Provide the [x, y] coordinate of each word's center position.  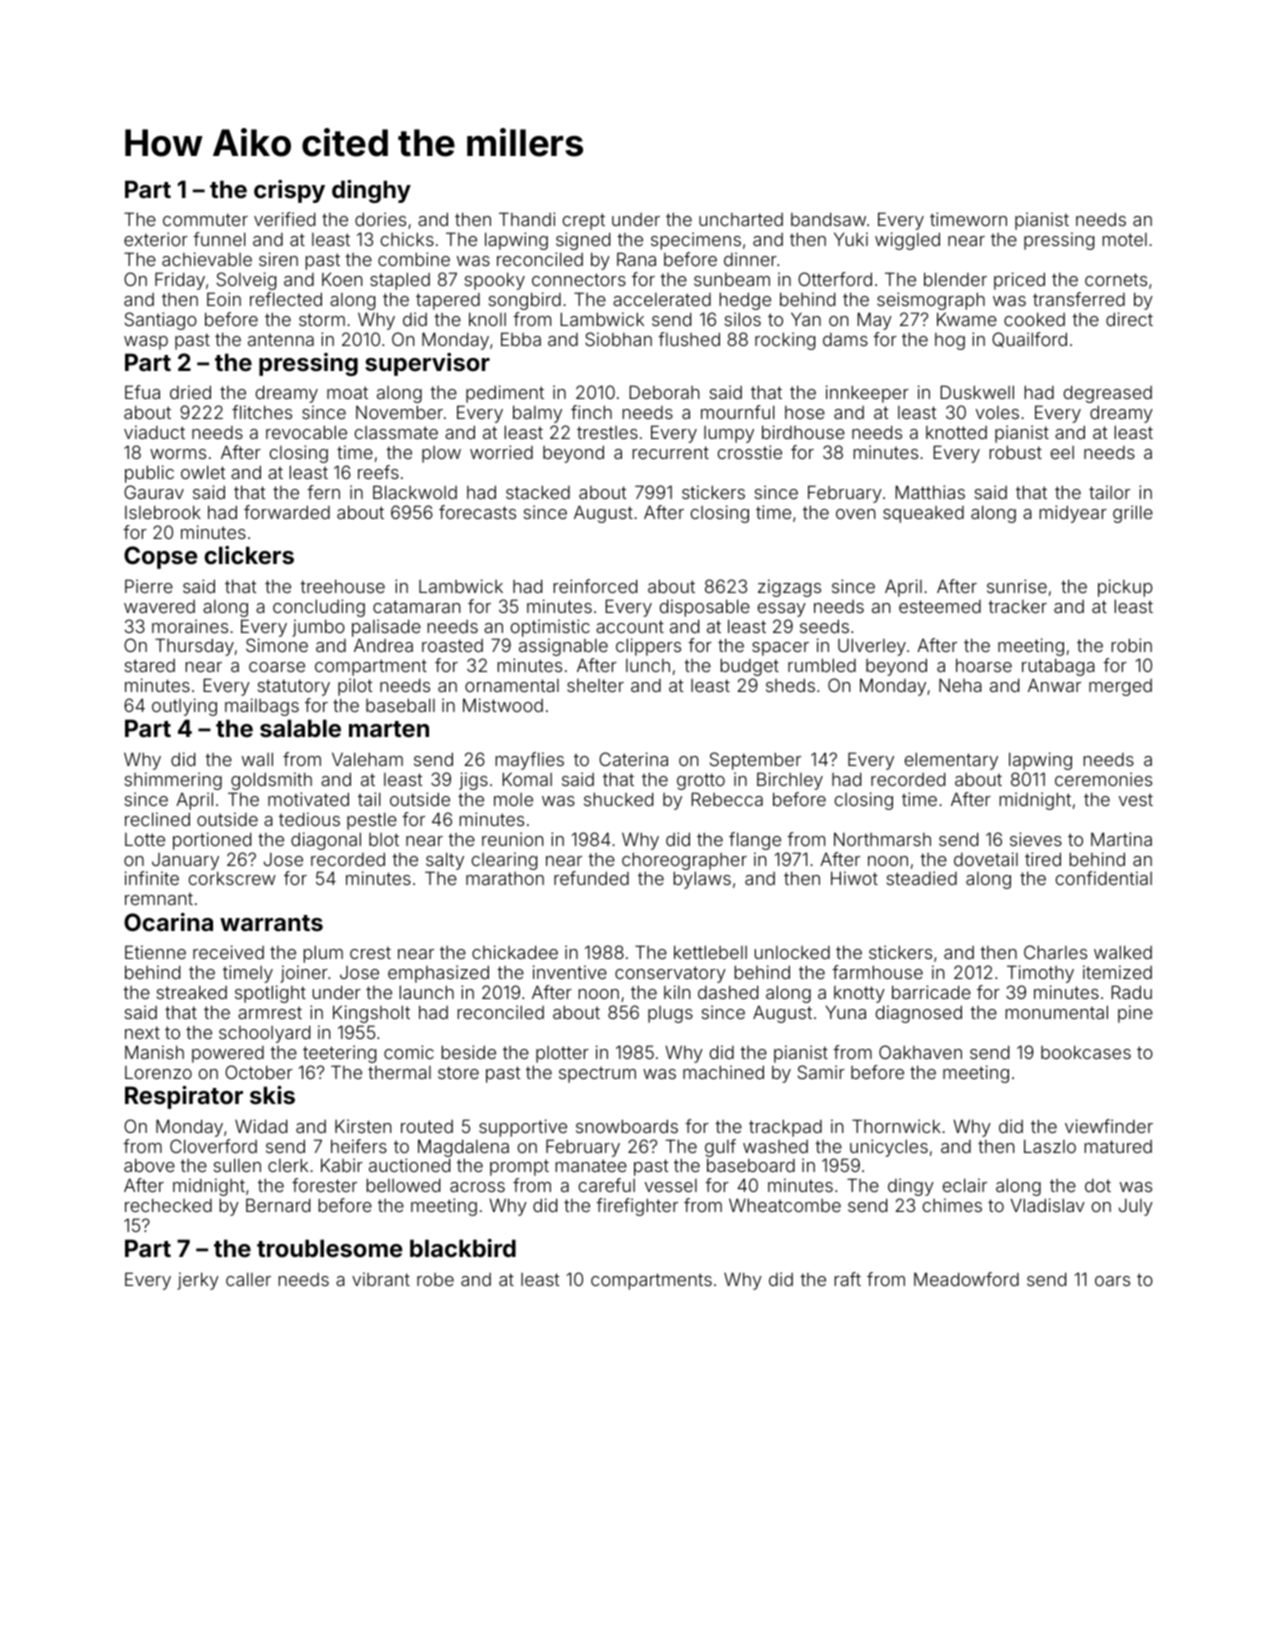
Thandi [527, 219]
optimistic [550, 628]
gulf [720, 1148]
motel [1125, 239]
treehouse [342, 586]
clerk [288, 1165]
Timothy [1040, 974]
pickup [1125, 588]
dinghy [371, 191]
